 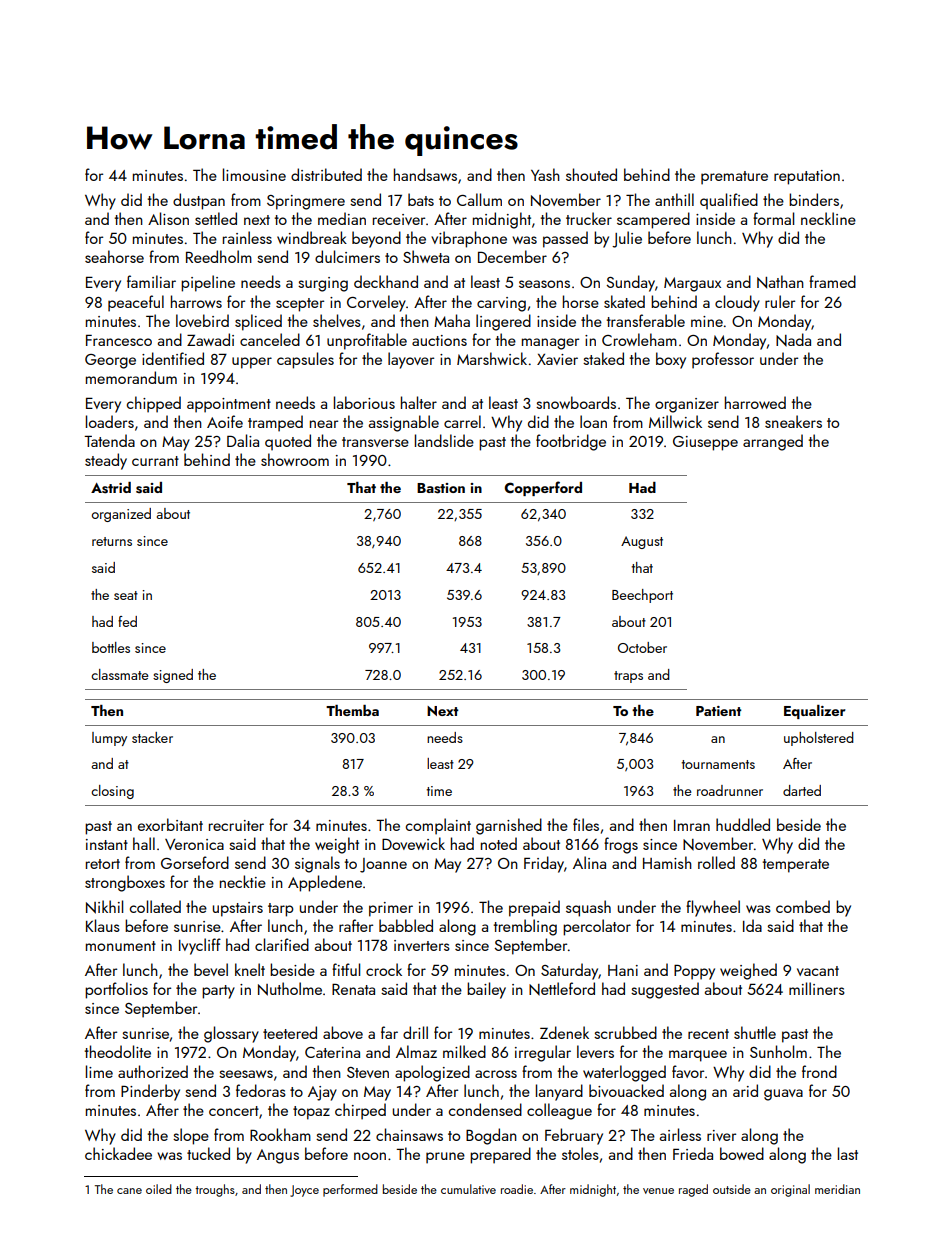 What do you see at coordinates (674, 199) in the screenshot?
I see `anthill` at bounding box center [674, 199].
